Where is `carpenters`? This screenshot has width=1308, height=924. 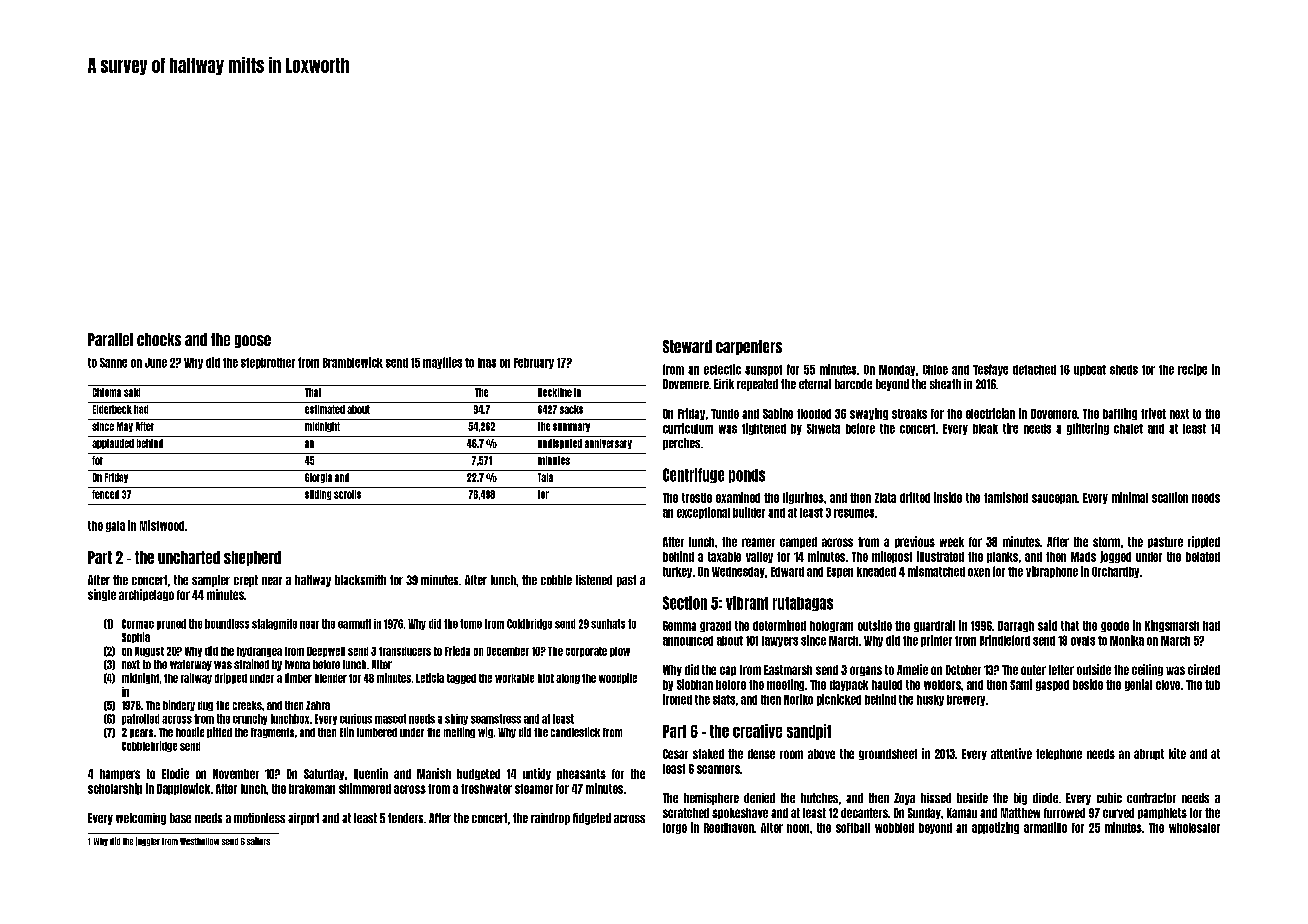 carpenters is located at coordinates (749, 347).
